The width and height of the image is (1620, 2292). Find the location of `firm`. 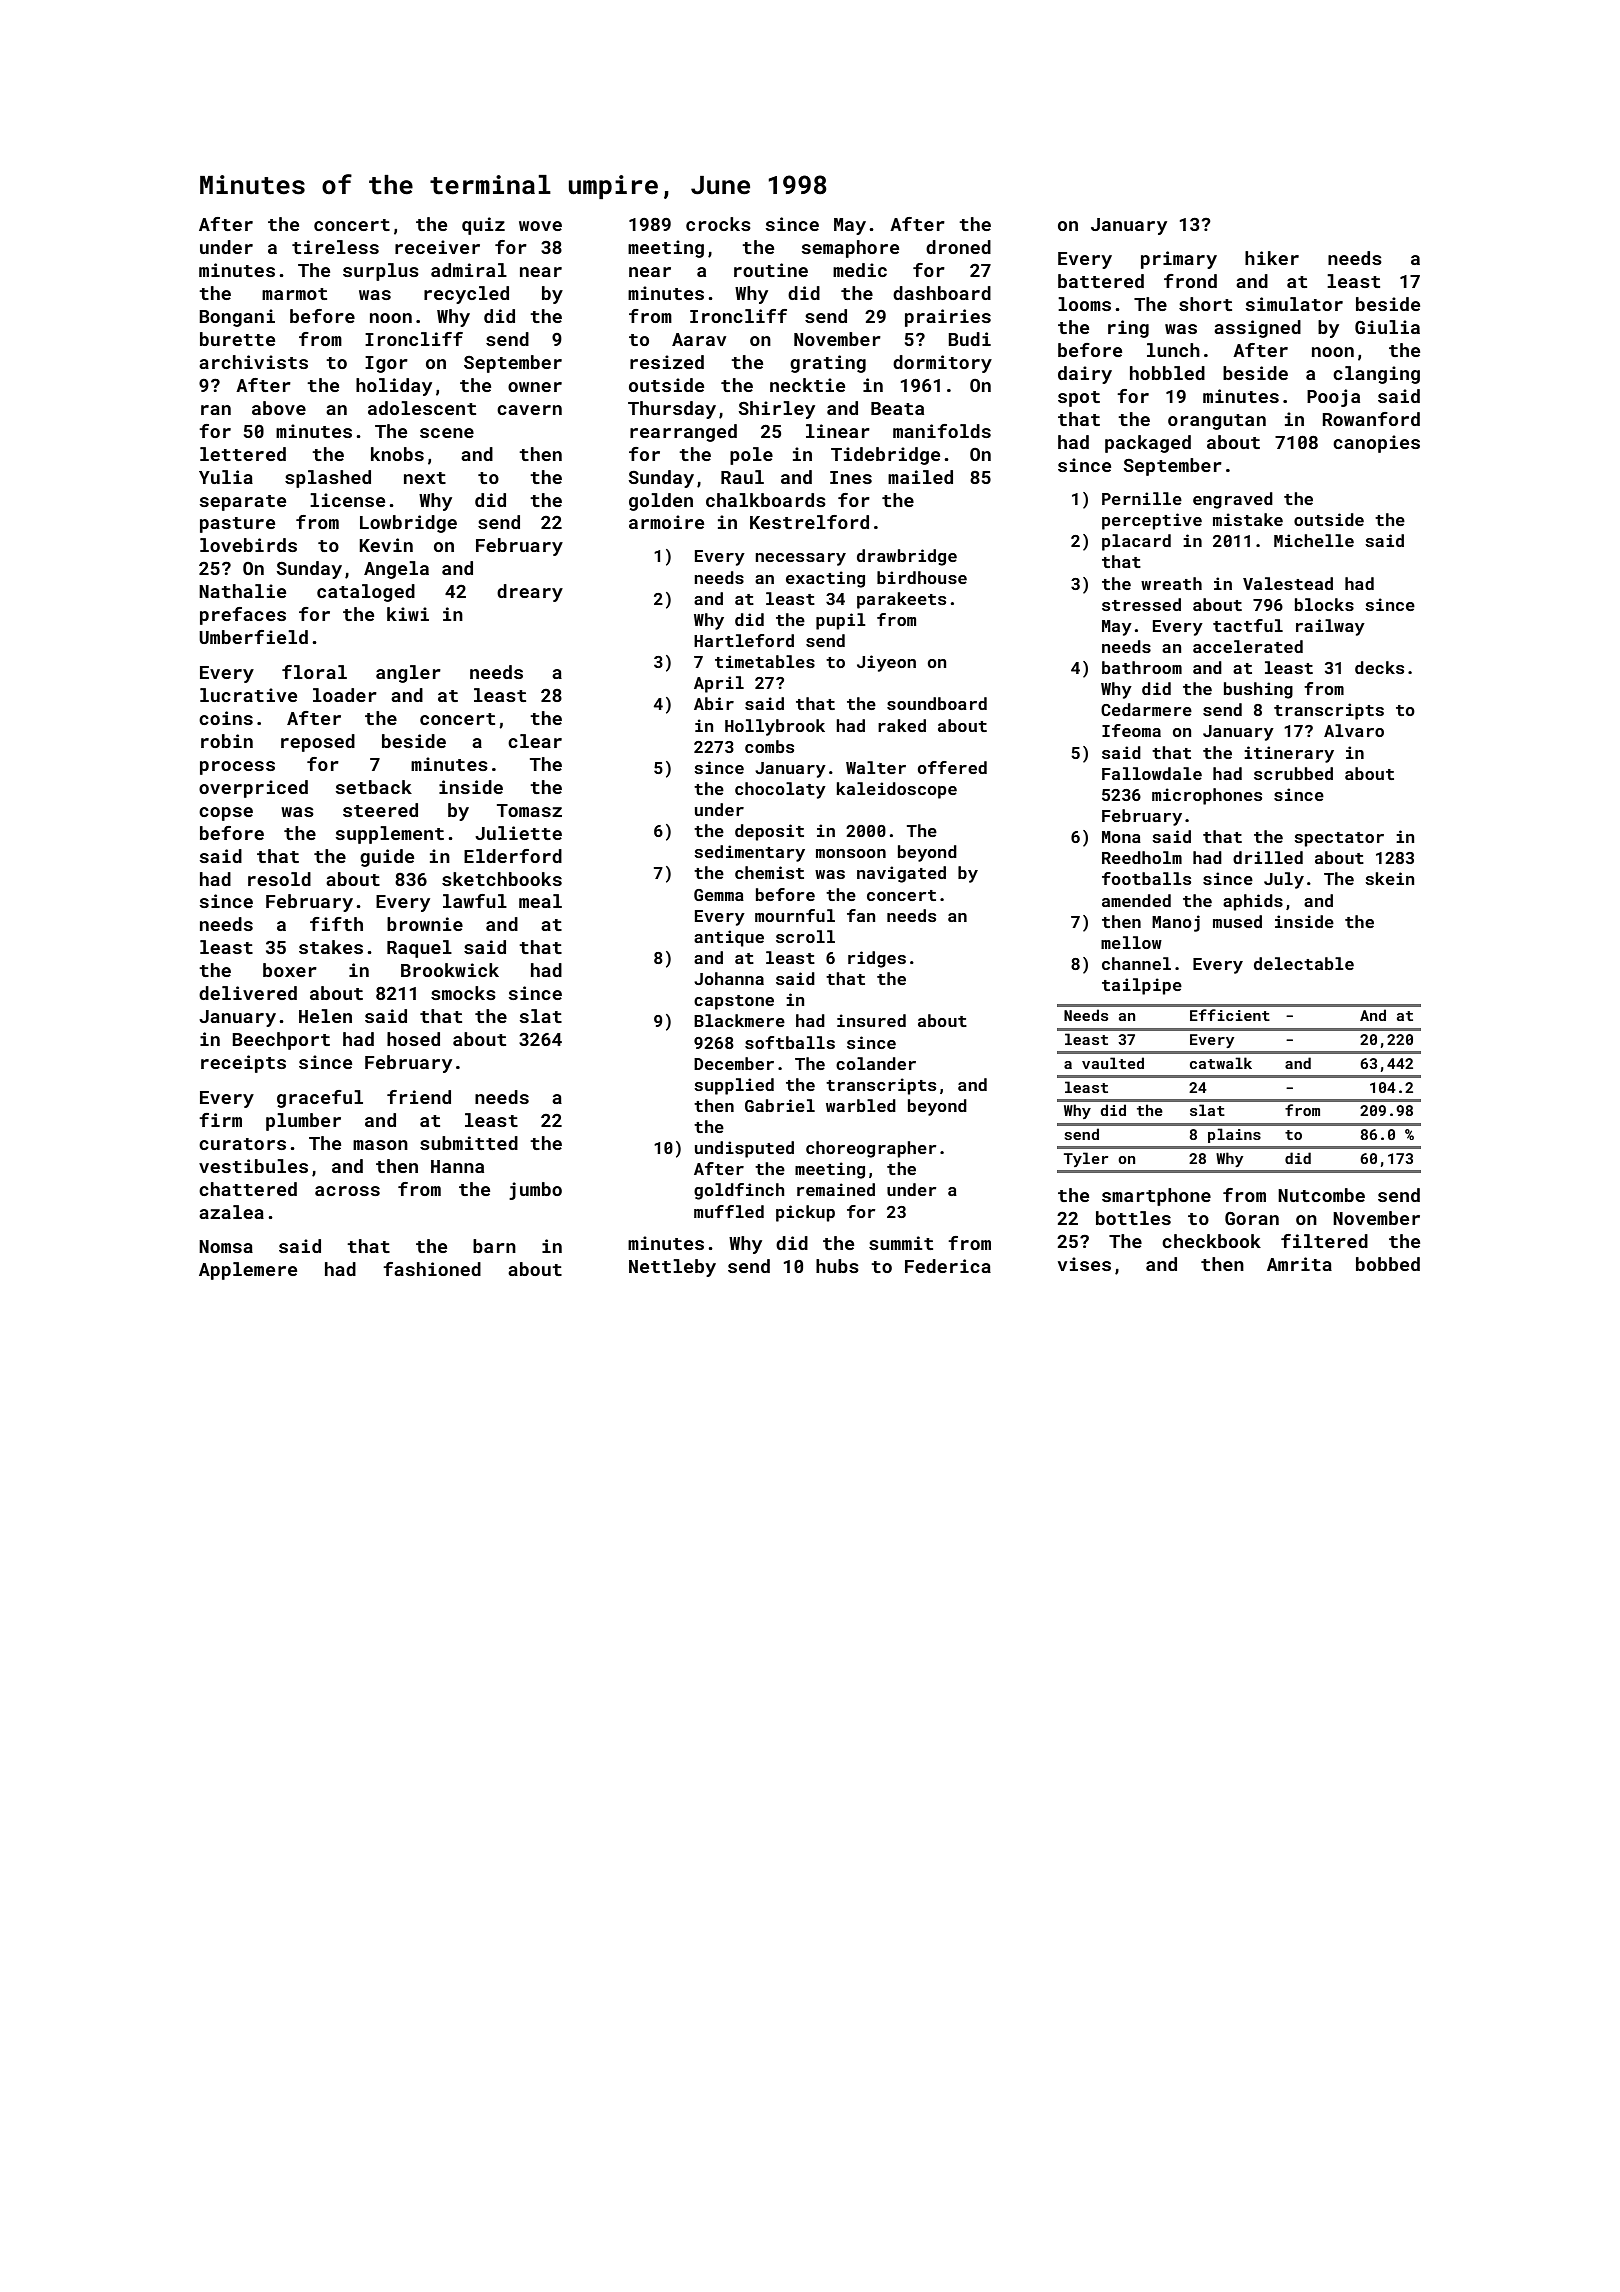

firm is located at coordinates (220, 1120).
